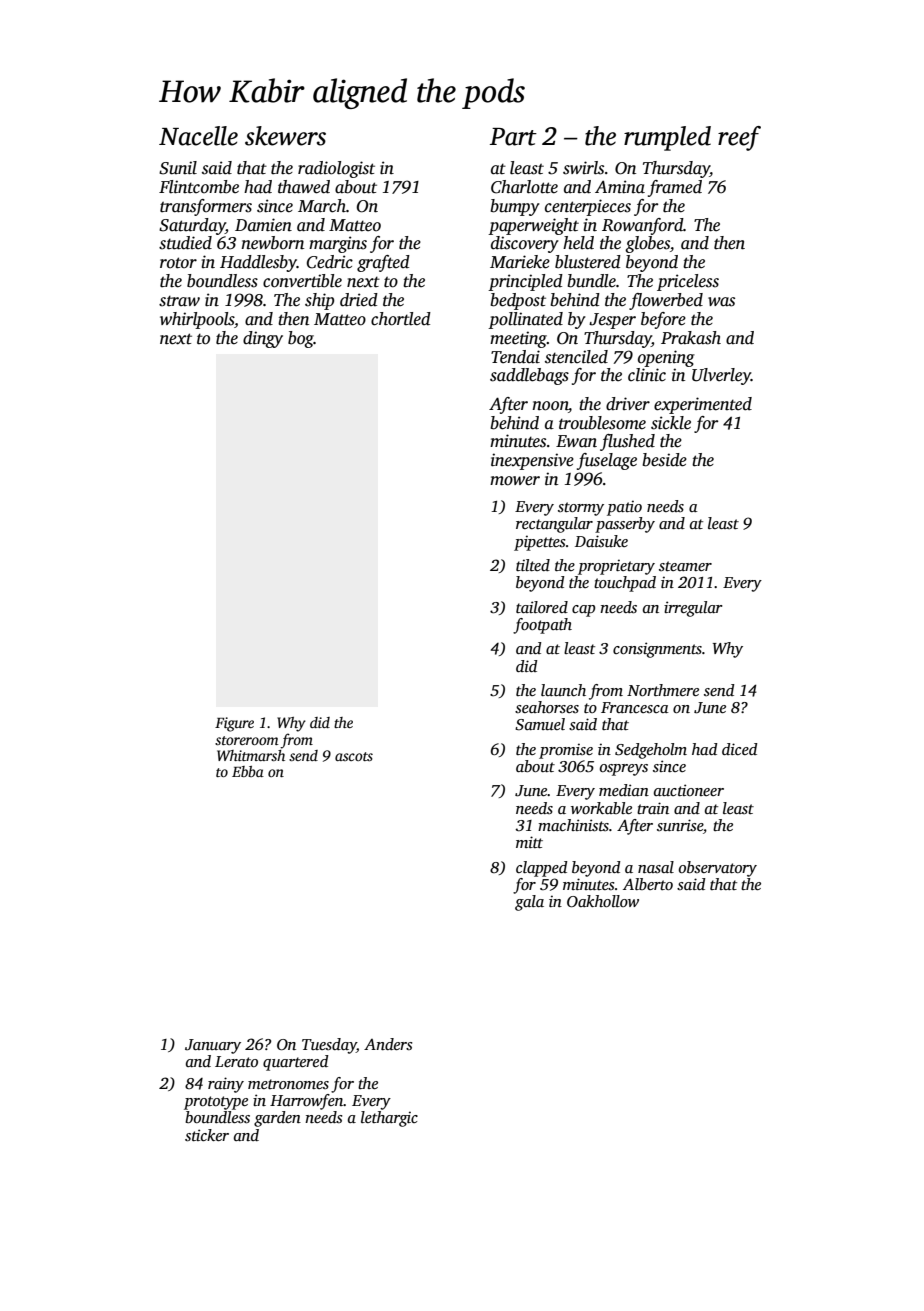 The width and height of the screenshot is (924, 1311). What do you see at coordinates (248, 771) in the screenshot?
I see `Ebba` at bounding box center [248, 771].
